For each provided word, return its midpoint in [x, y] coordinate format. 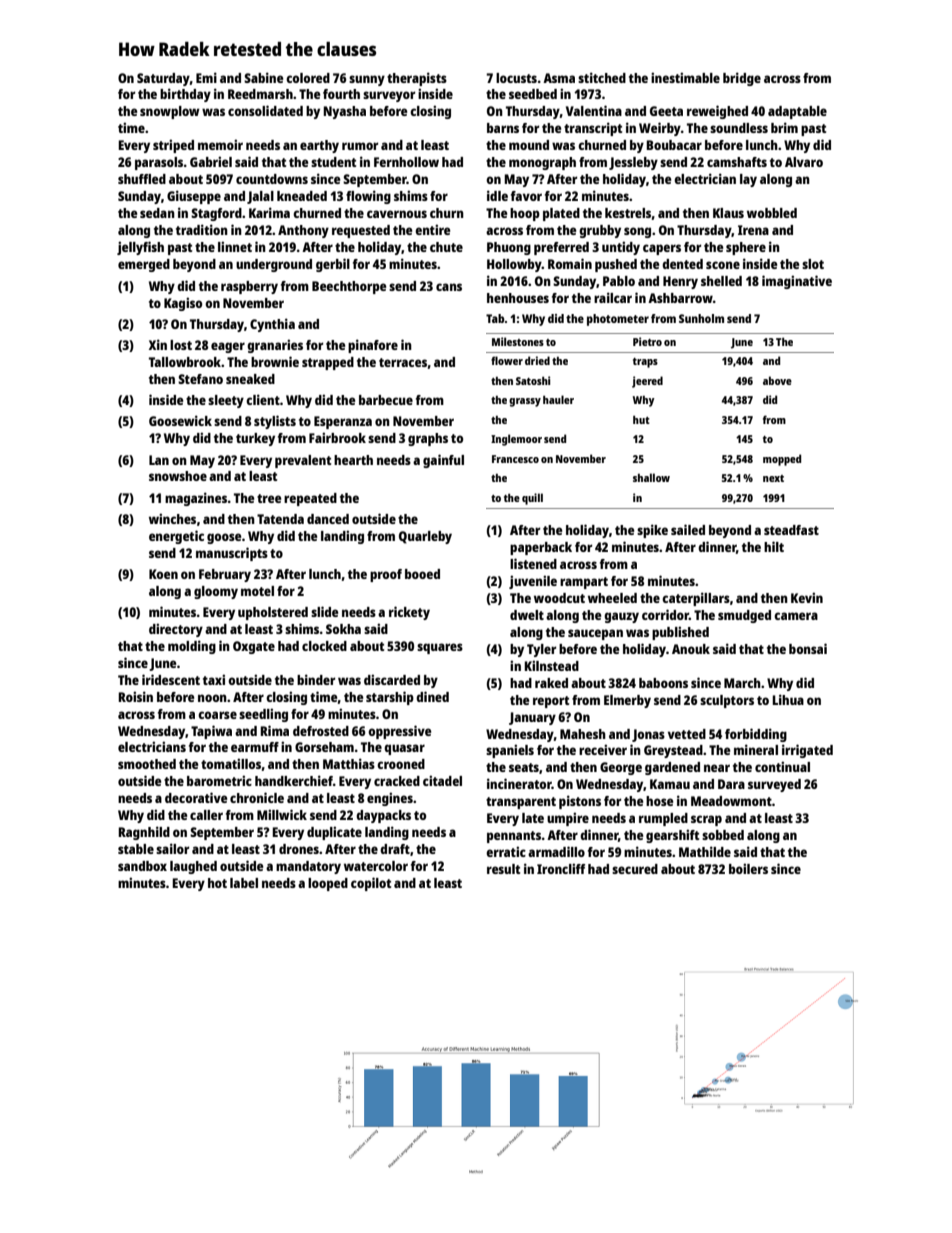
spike [652, 531]
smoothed [147, 764]
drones [299, 849]
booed [422, 574]
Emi [206, 77]
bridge [742, 79]
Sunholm [701, 318]
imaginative [797, 282]
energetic [176, 537]
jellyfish [140, 248]
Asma [559, 78]
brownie [275, 361]
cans [449, 287]
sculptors [727, 701]
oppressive [399, 732]
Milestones [518, 341]
